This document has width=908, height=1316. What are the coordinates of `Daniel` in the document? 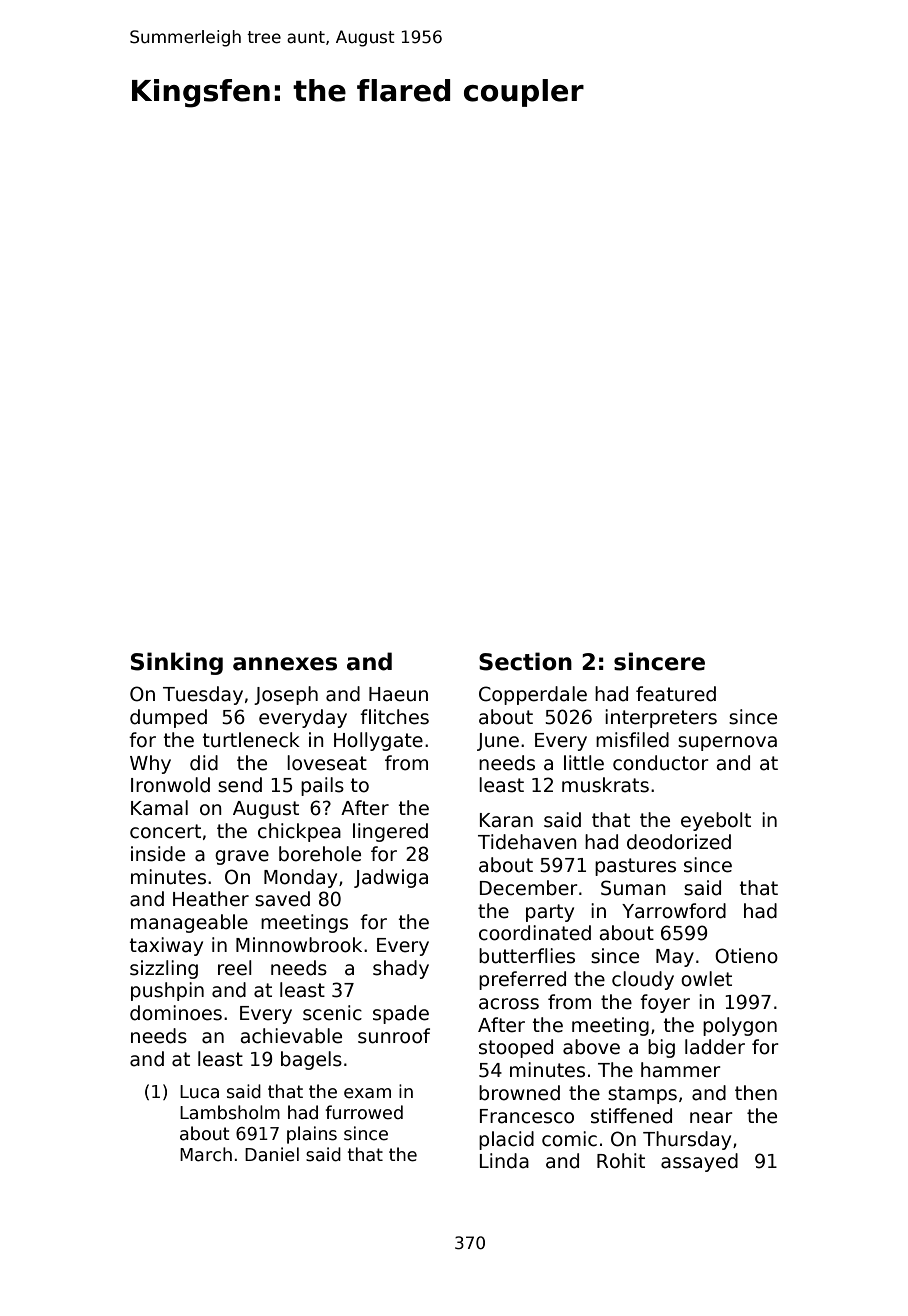 It's located at (272, 1154).
